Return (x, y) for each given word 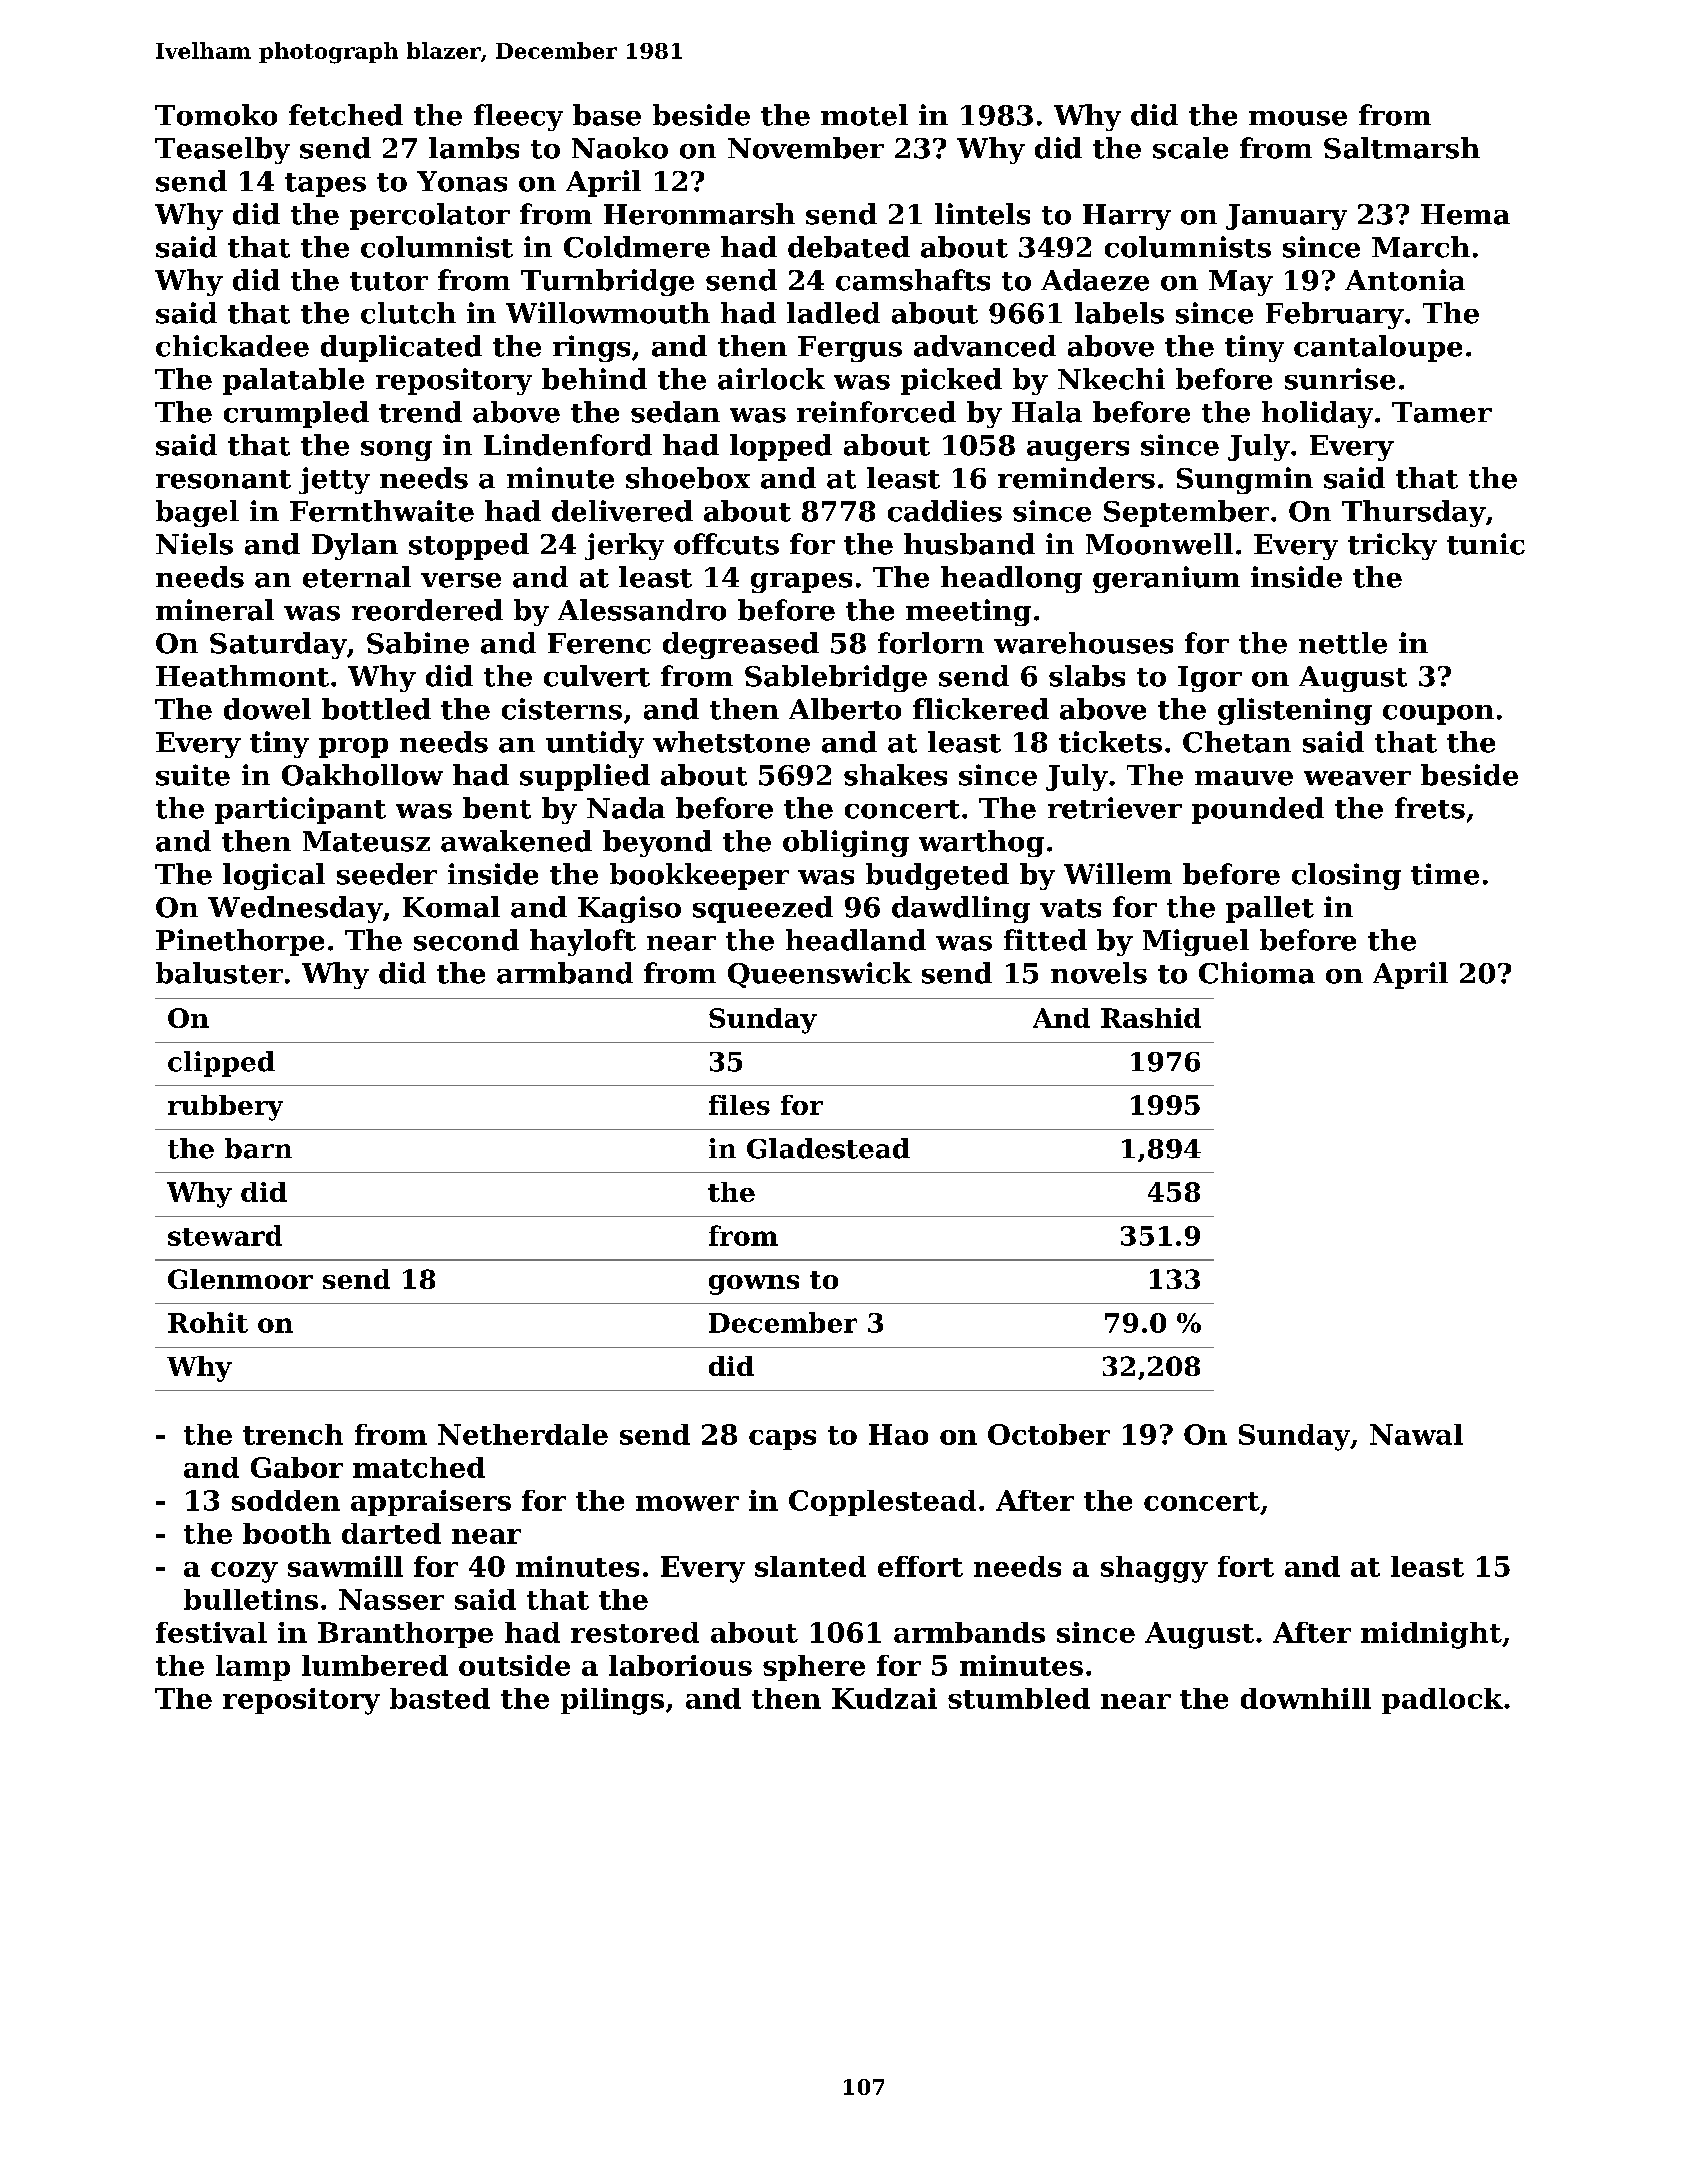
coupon (1438, 715)
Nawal (1416, 1434)
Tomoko (216, 115)
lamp (253, 1668)
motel (864, 115)
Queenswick (820, 975)
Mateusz (366, 841)
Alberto (845, 709)
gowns (754, 1285)
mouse (1298, 118)
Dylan (355, 546)
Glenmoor (240, 1279)
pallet (1270, 909)
